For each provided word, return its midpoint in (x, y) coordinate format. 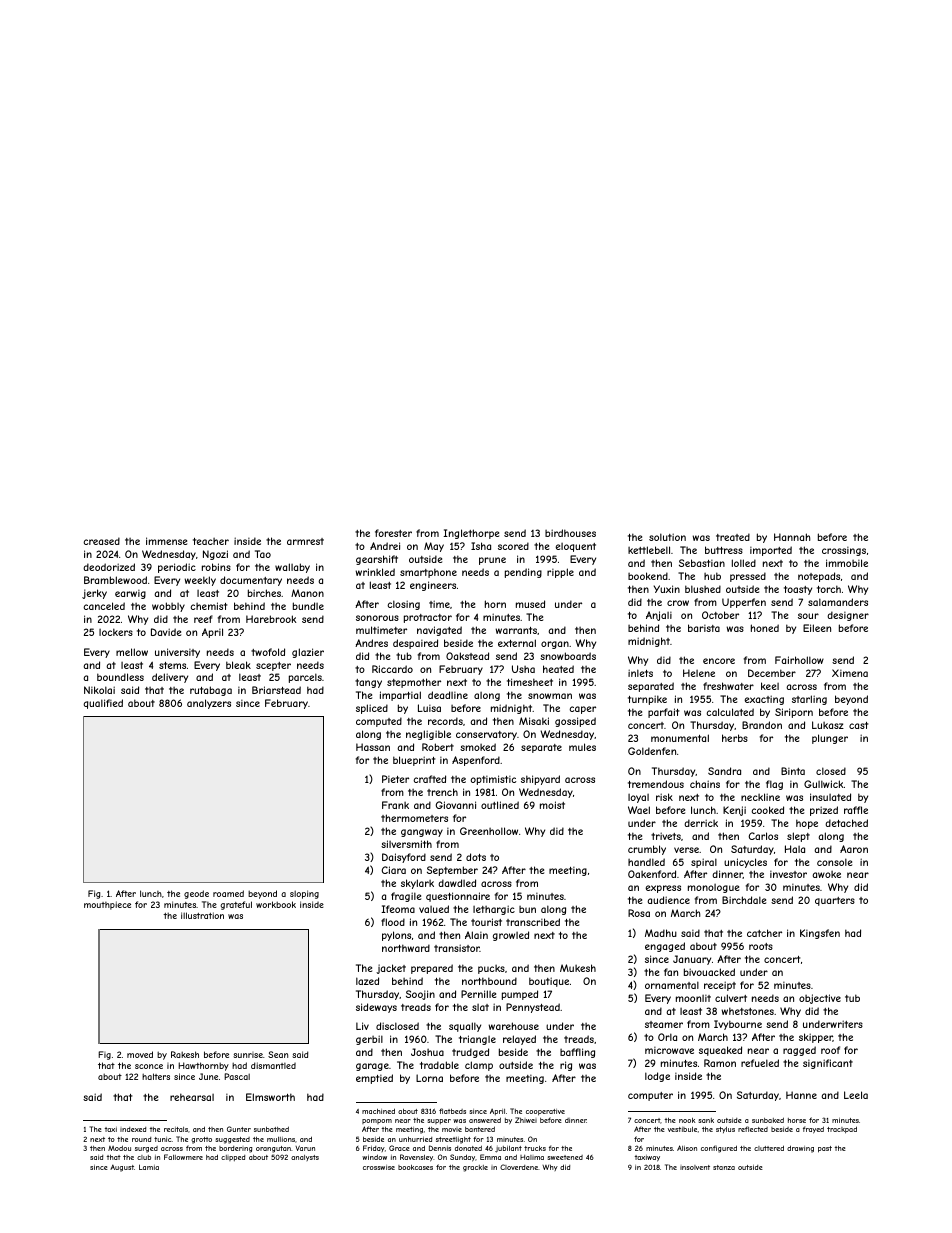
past (825, 1149)
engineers (433, 586)
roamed (228, 893)
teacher (211, 541)
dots (476, 857)
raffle (856, 810)
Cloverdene (519, 1167)
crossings (844, 551)
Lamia (149, 1167)
